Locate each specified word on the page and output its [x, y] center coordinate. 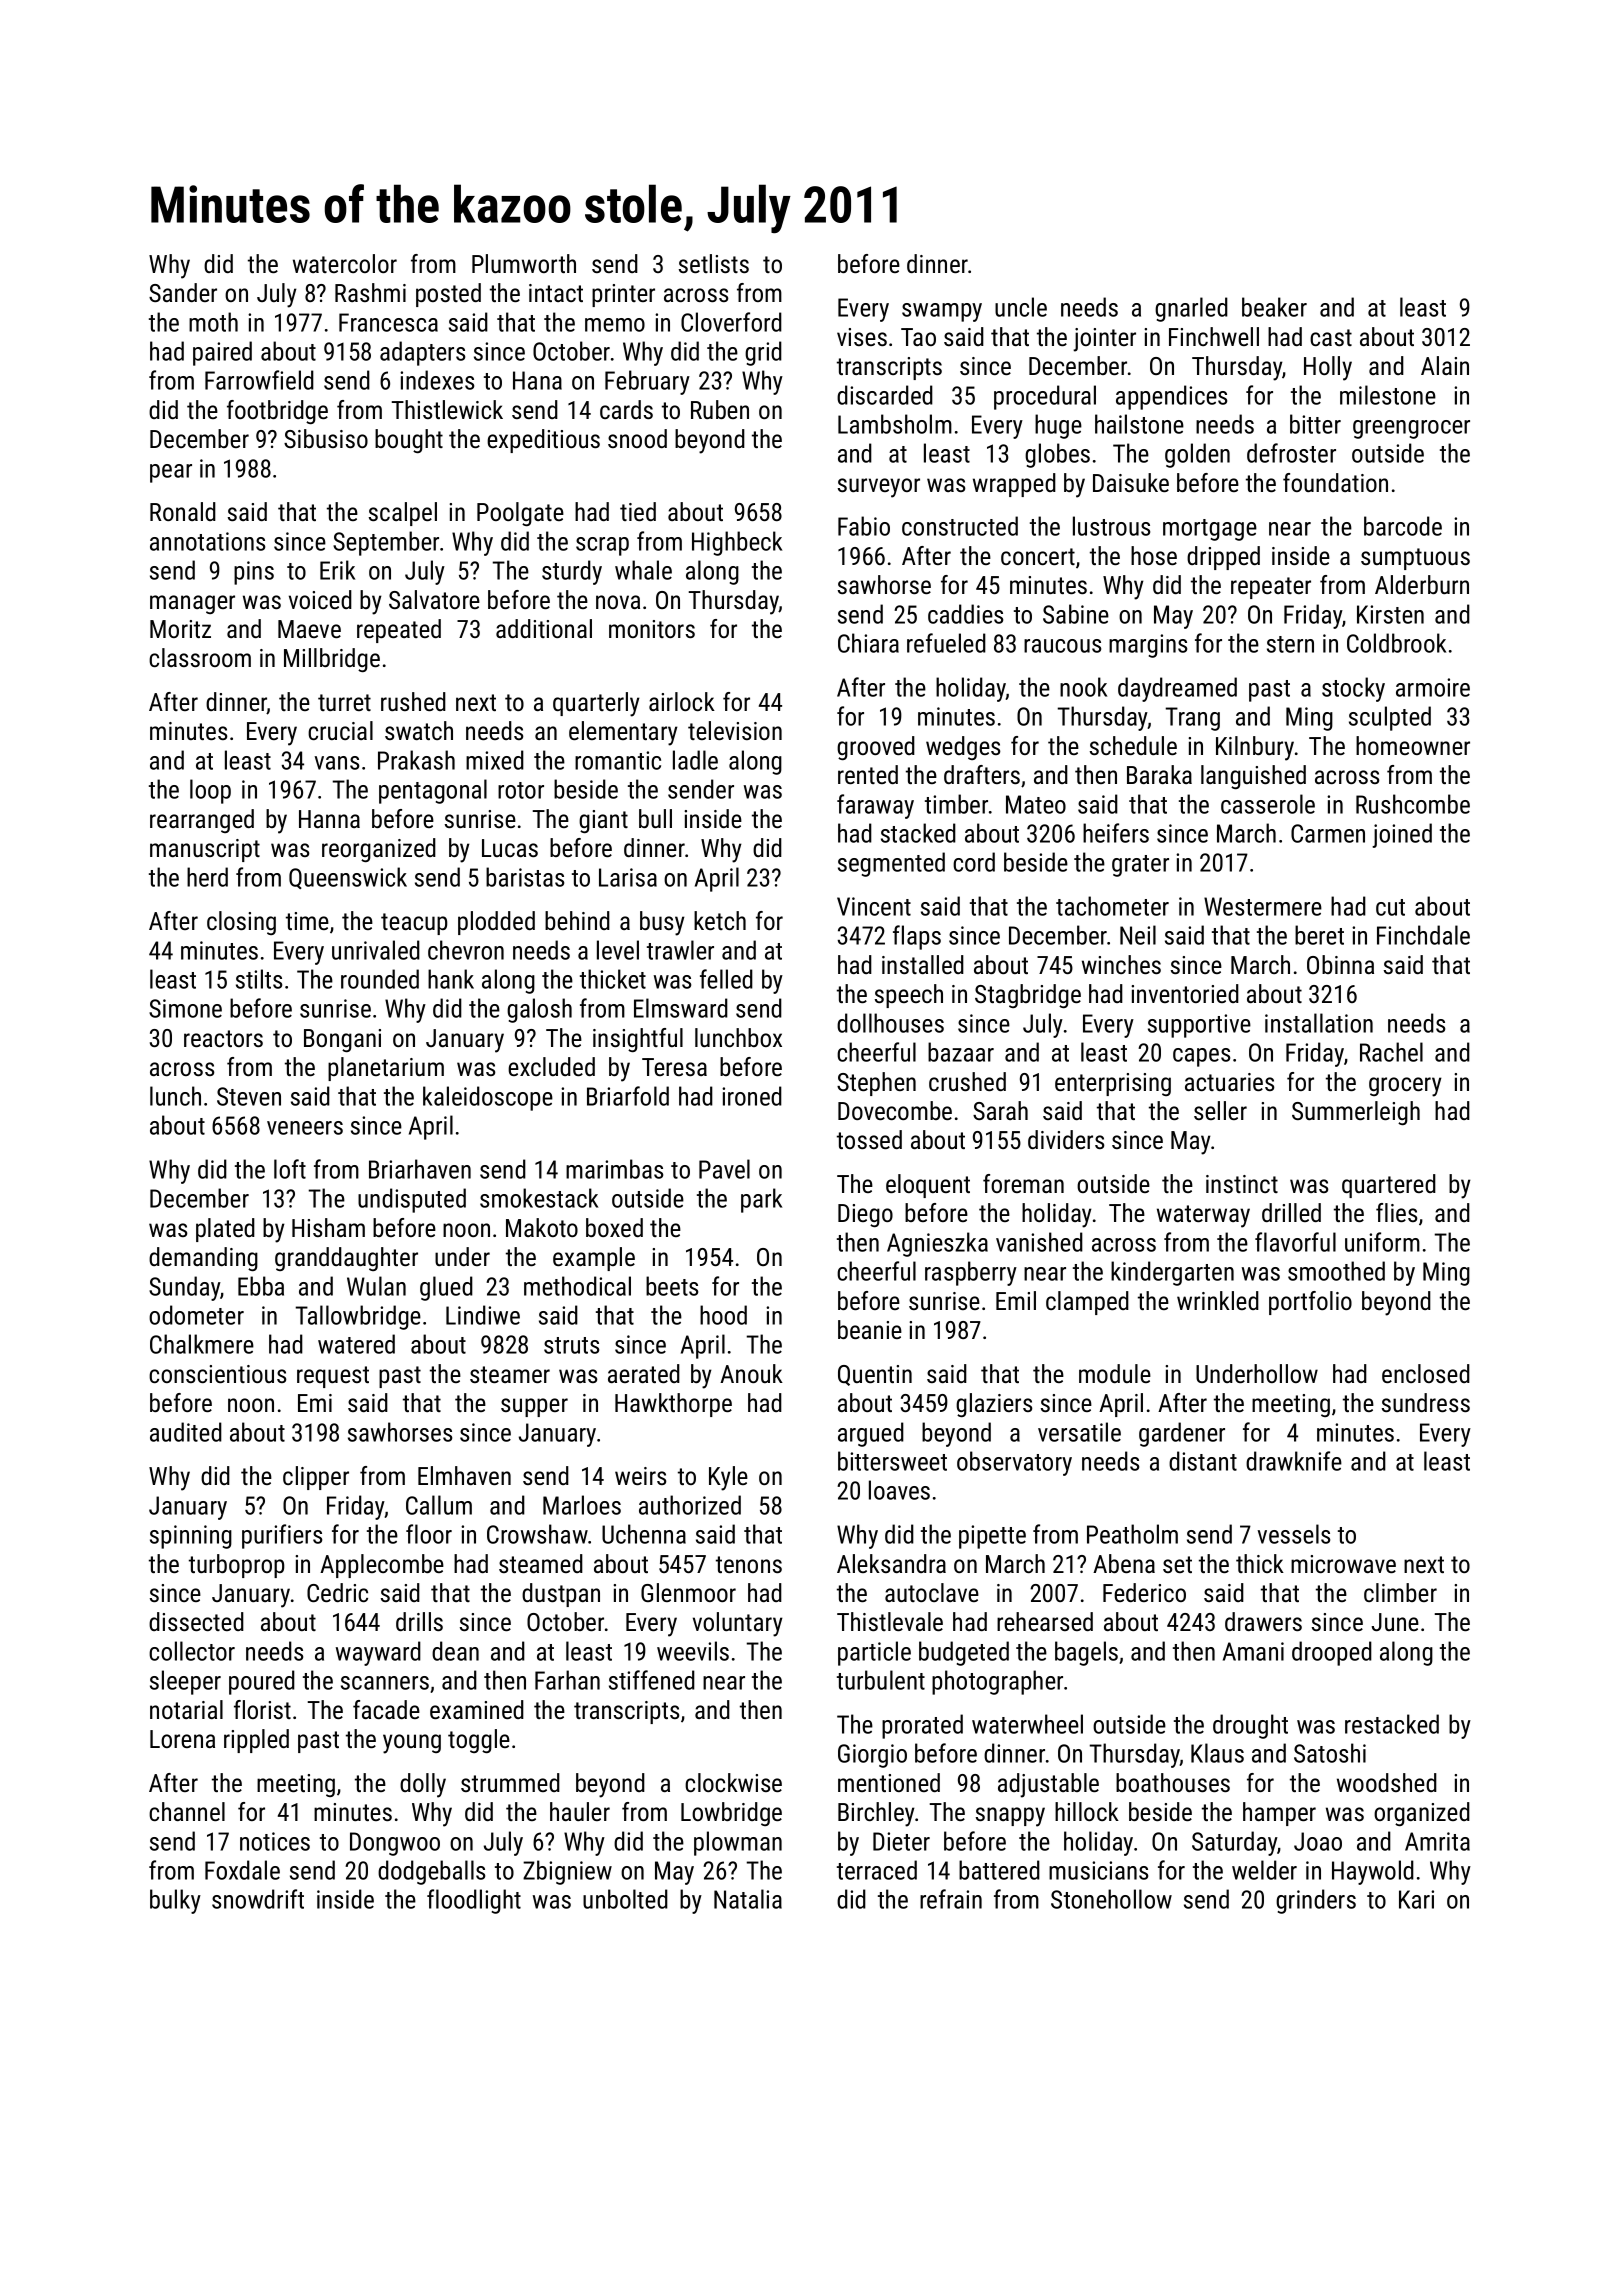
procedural [1045, 397]
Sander [183, 292]
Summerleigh [1356, 1113]
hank [451, 979]
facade [386, 1709]
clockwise [733, 1782]
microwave [1343, 1564]
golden [1197, 455]
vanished [1039, 1242]
